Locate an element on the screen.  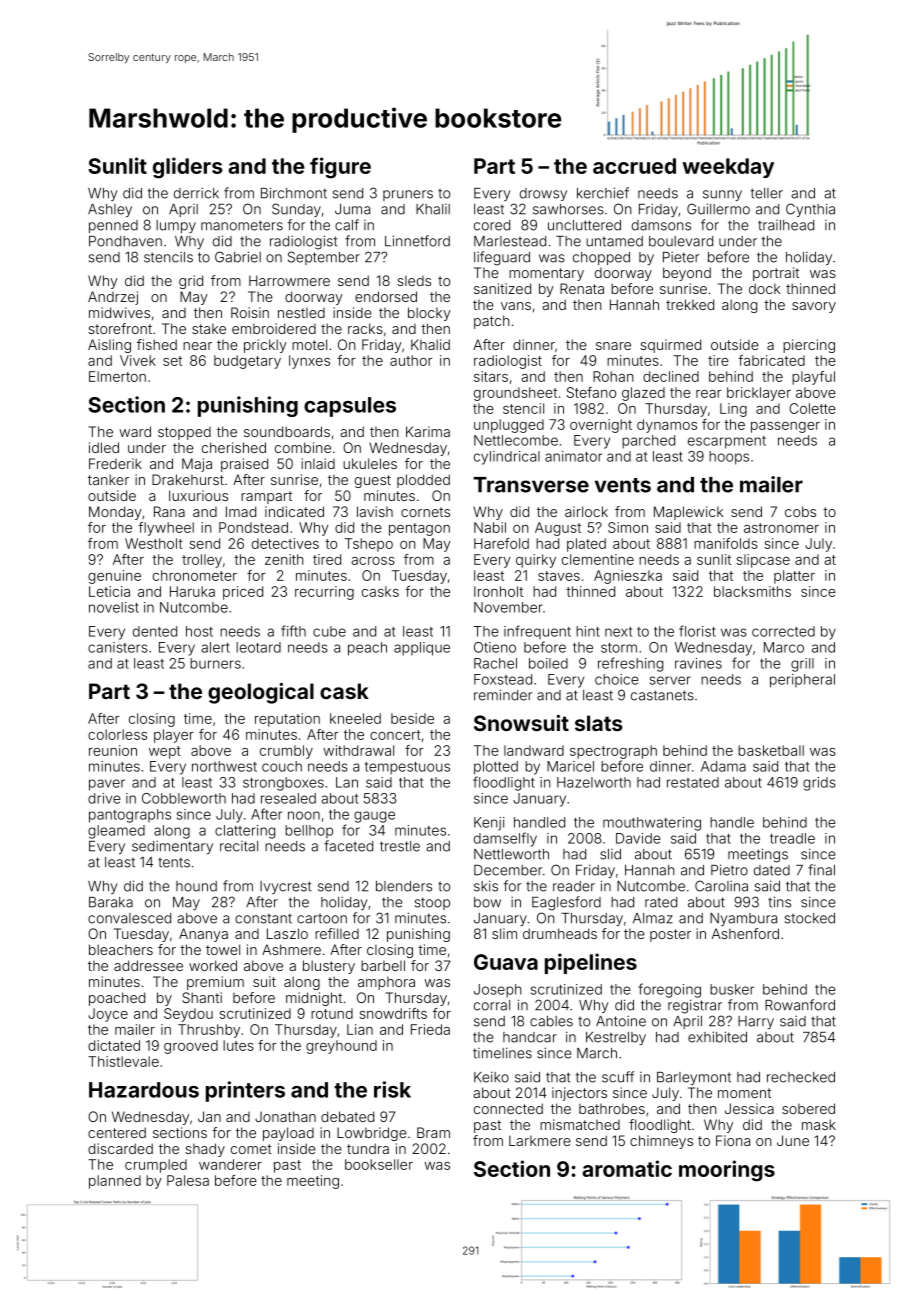
Colette is located at coordinates (812, 408).
